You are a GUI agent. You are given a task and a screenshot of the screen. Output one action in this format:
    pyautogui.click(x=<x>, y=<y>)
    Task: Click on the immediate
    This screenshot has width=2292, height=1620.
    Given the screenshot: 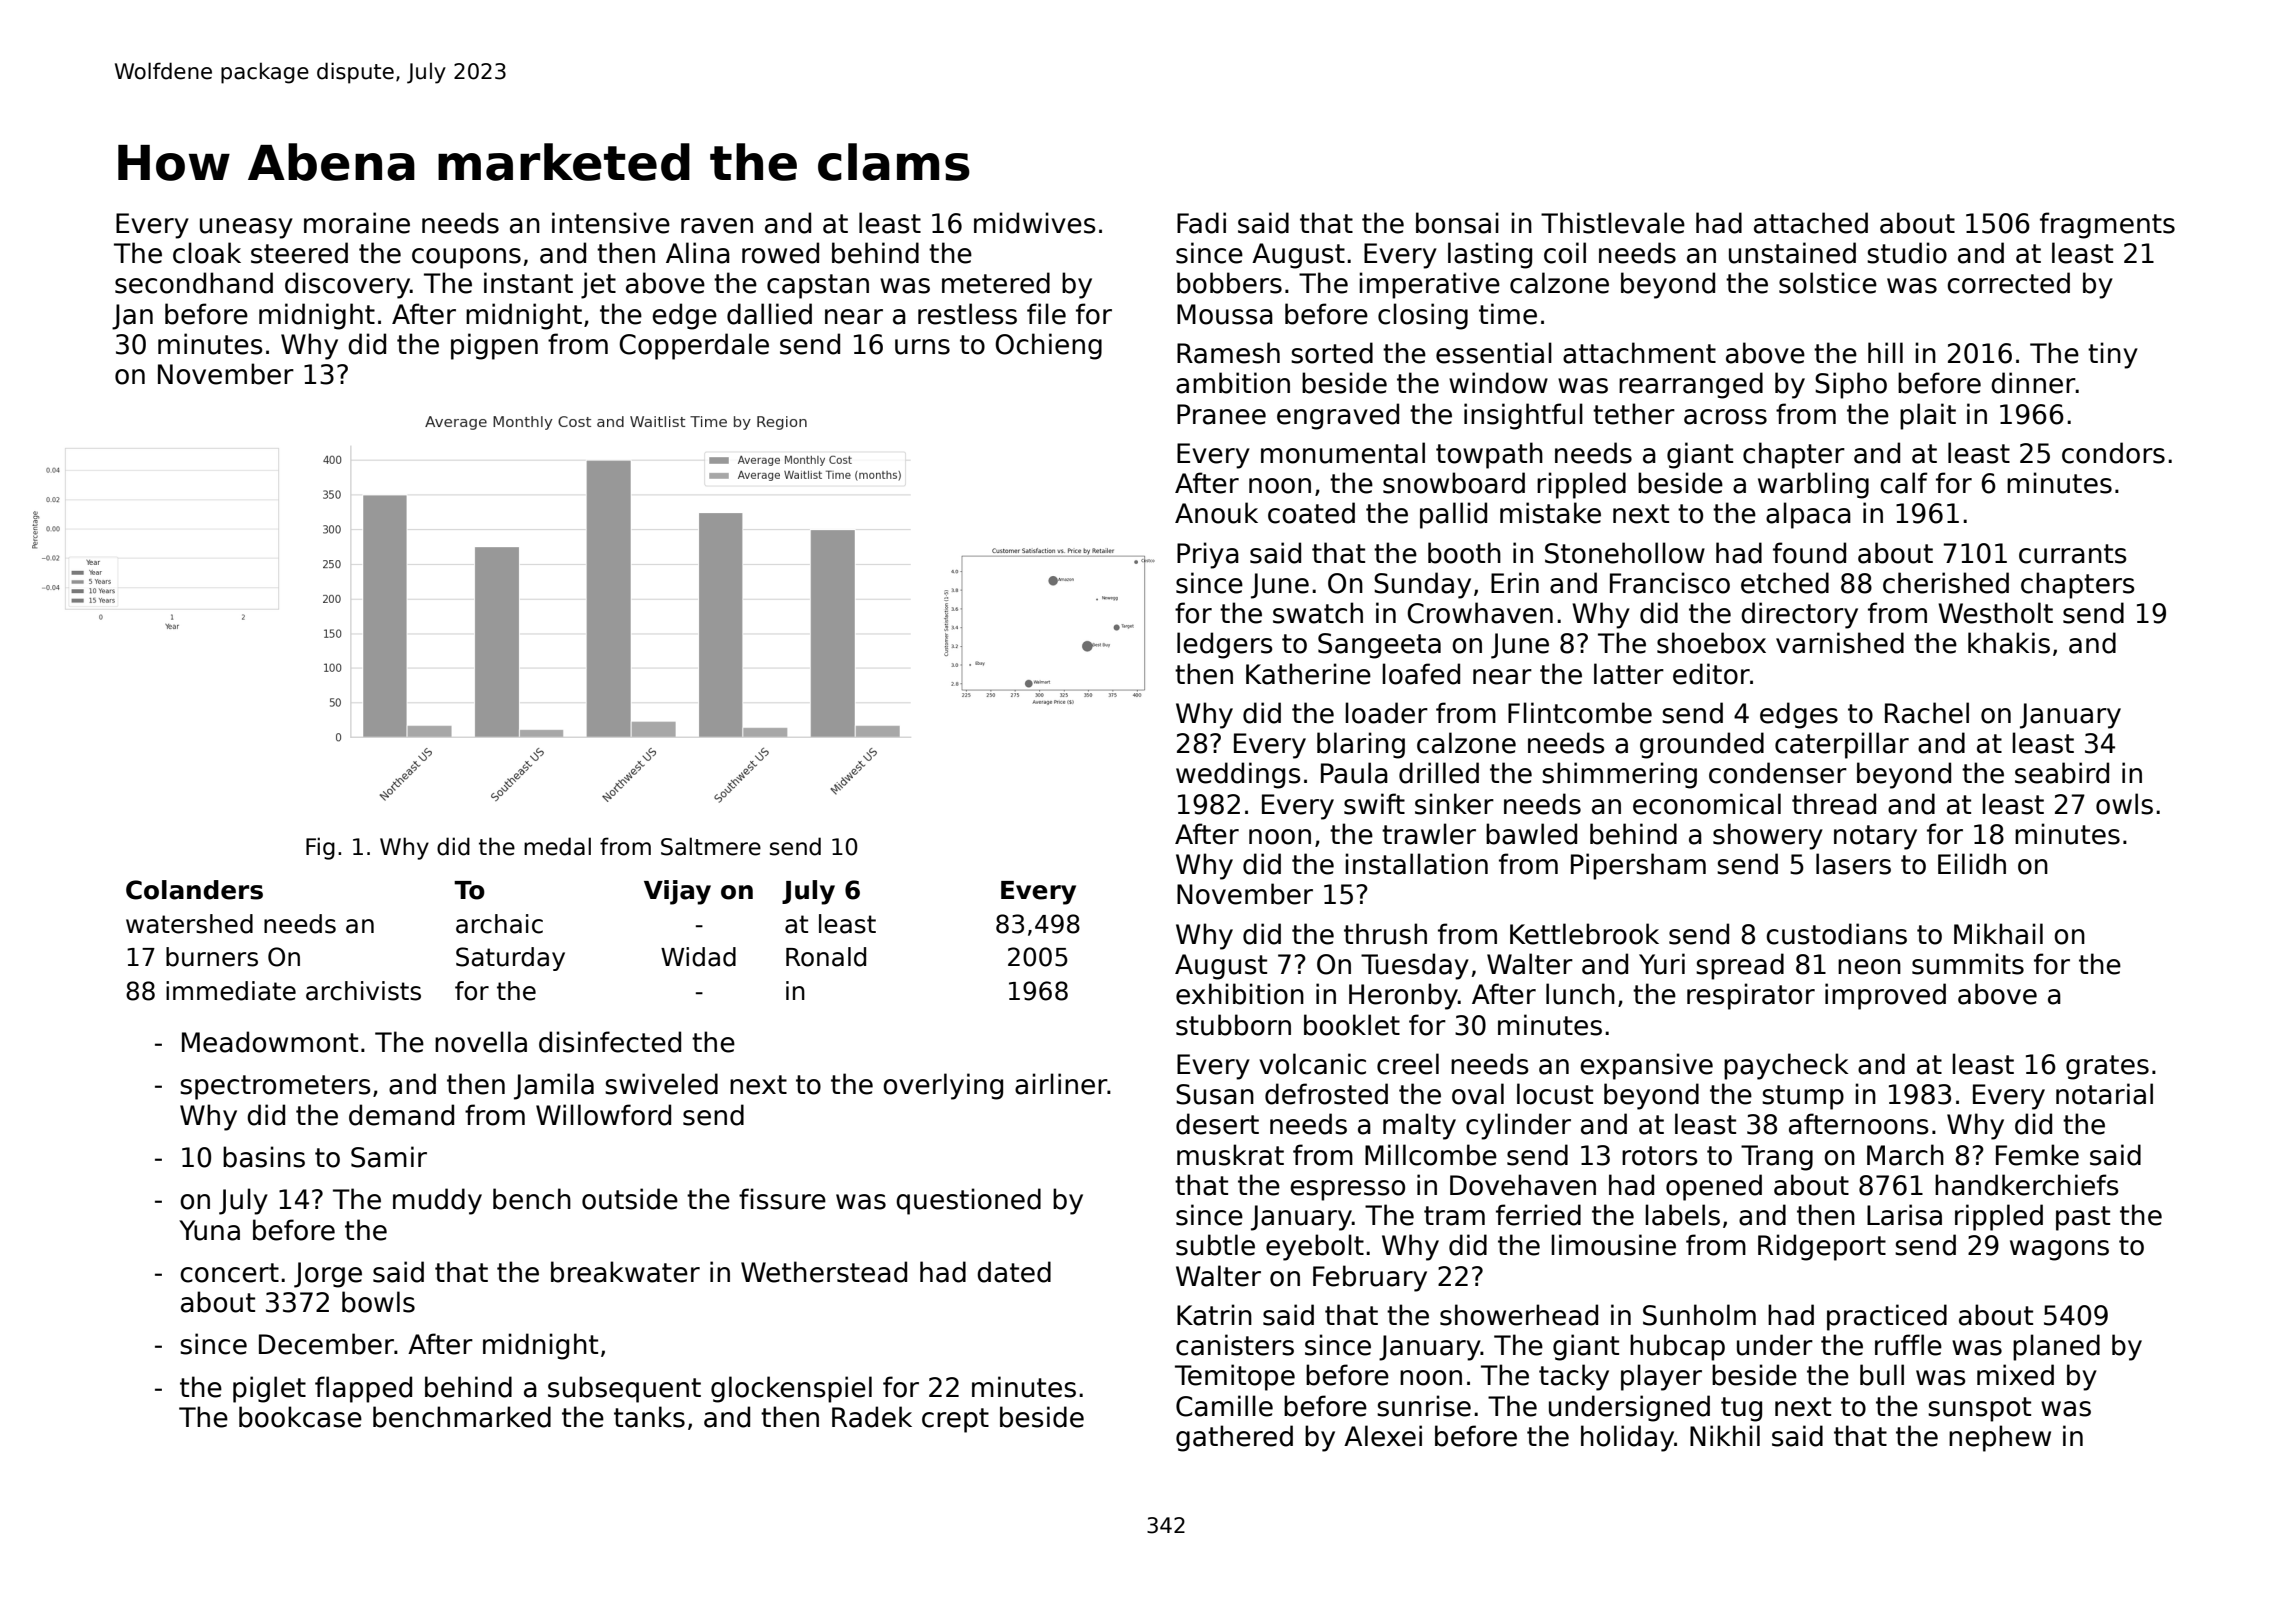 What is the action you would take?
    pyautogui.click(x=231, y=991)
